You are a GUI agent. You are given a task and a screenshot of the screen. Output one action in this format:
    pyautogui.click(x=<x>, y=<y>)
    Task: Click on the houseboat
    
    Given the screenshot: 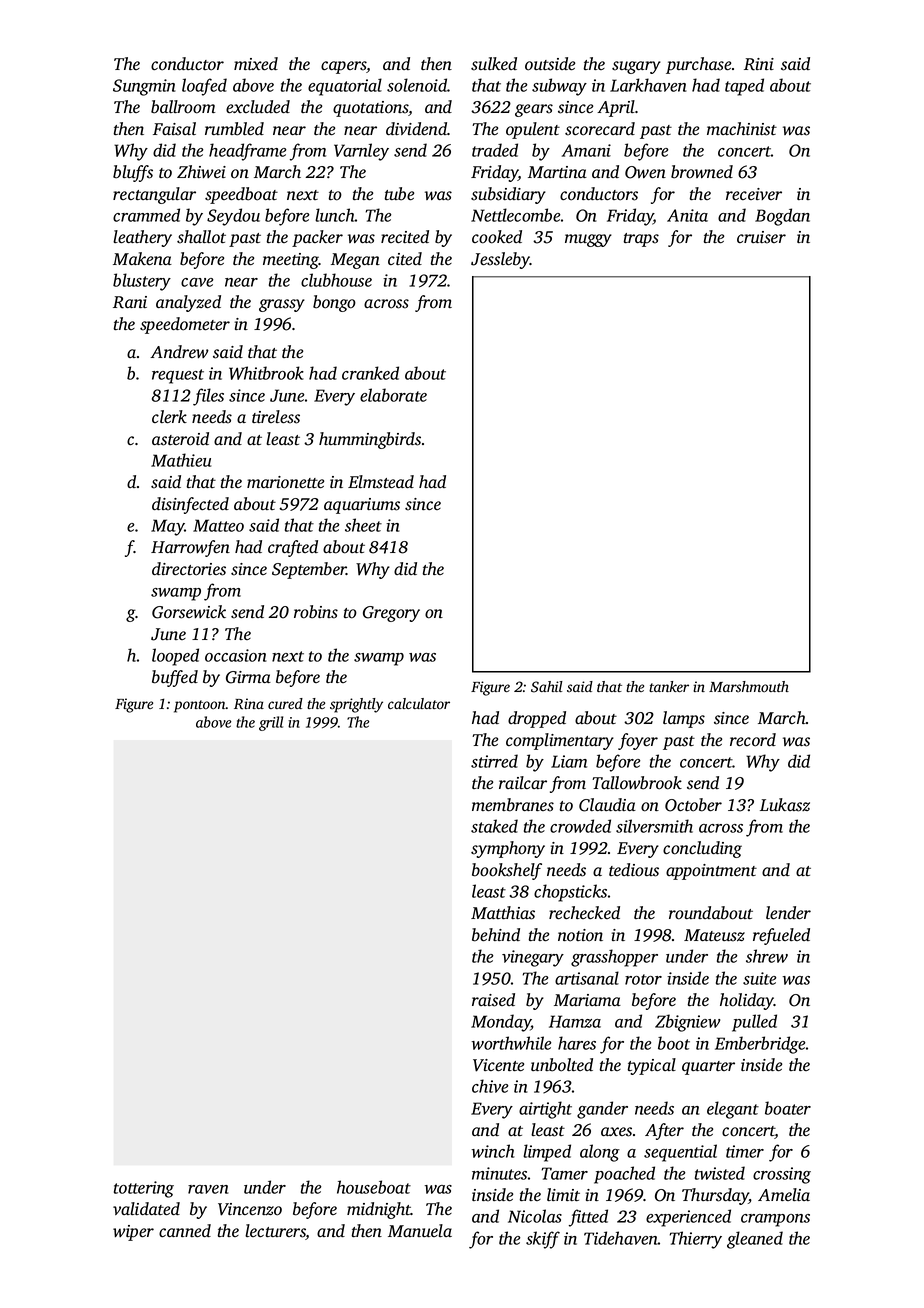 What is the action you would take?
    pyautogui.click(x=374, y=1187)
